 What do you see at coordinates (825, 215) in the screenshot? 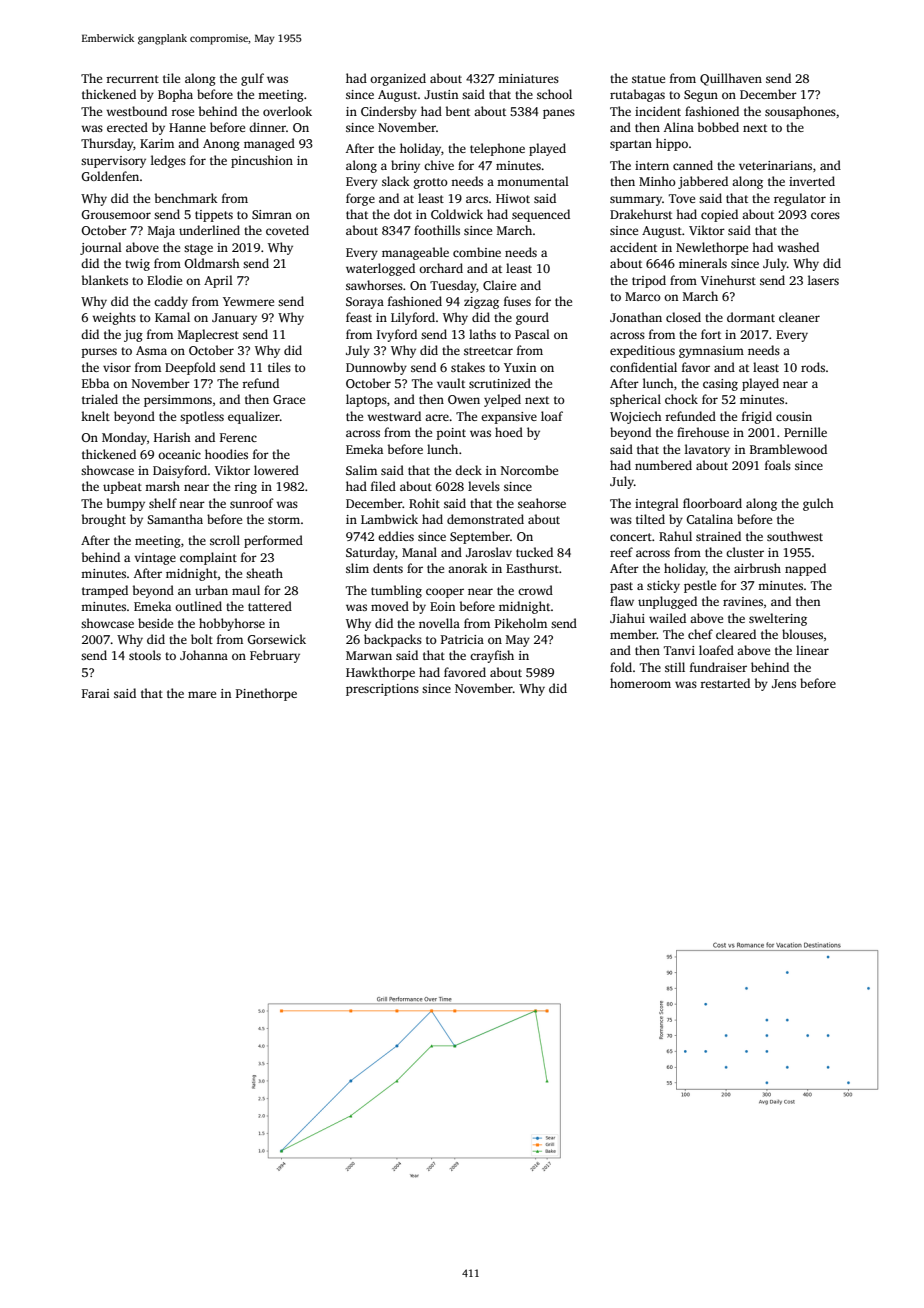
I see `cores` at bounding box center [825, 215].
